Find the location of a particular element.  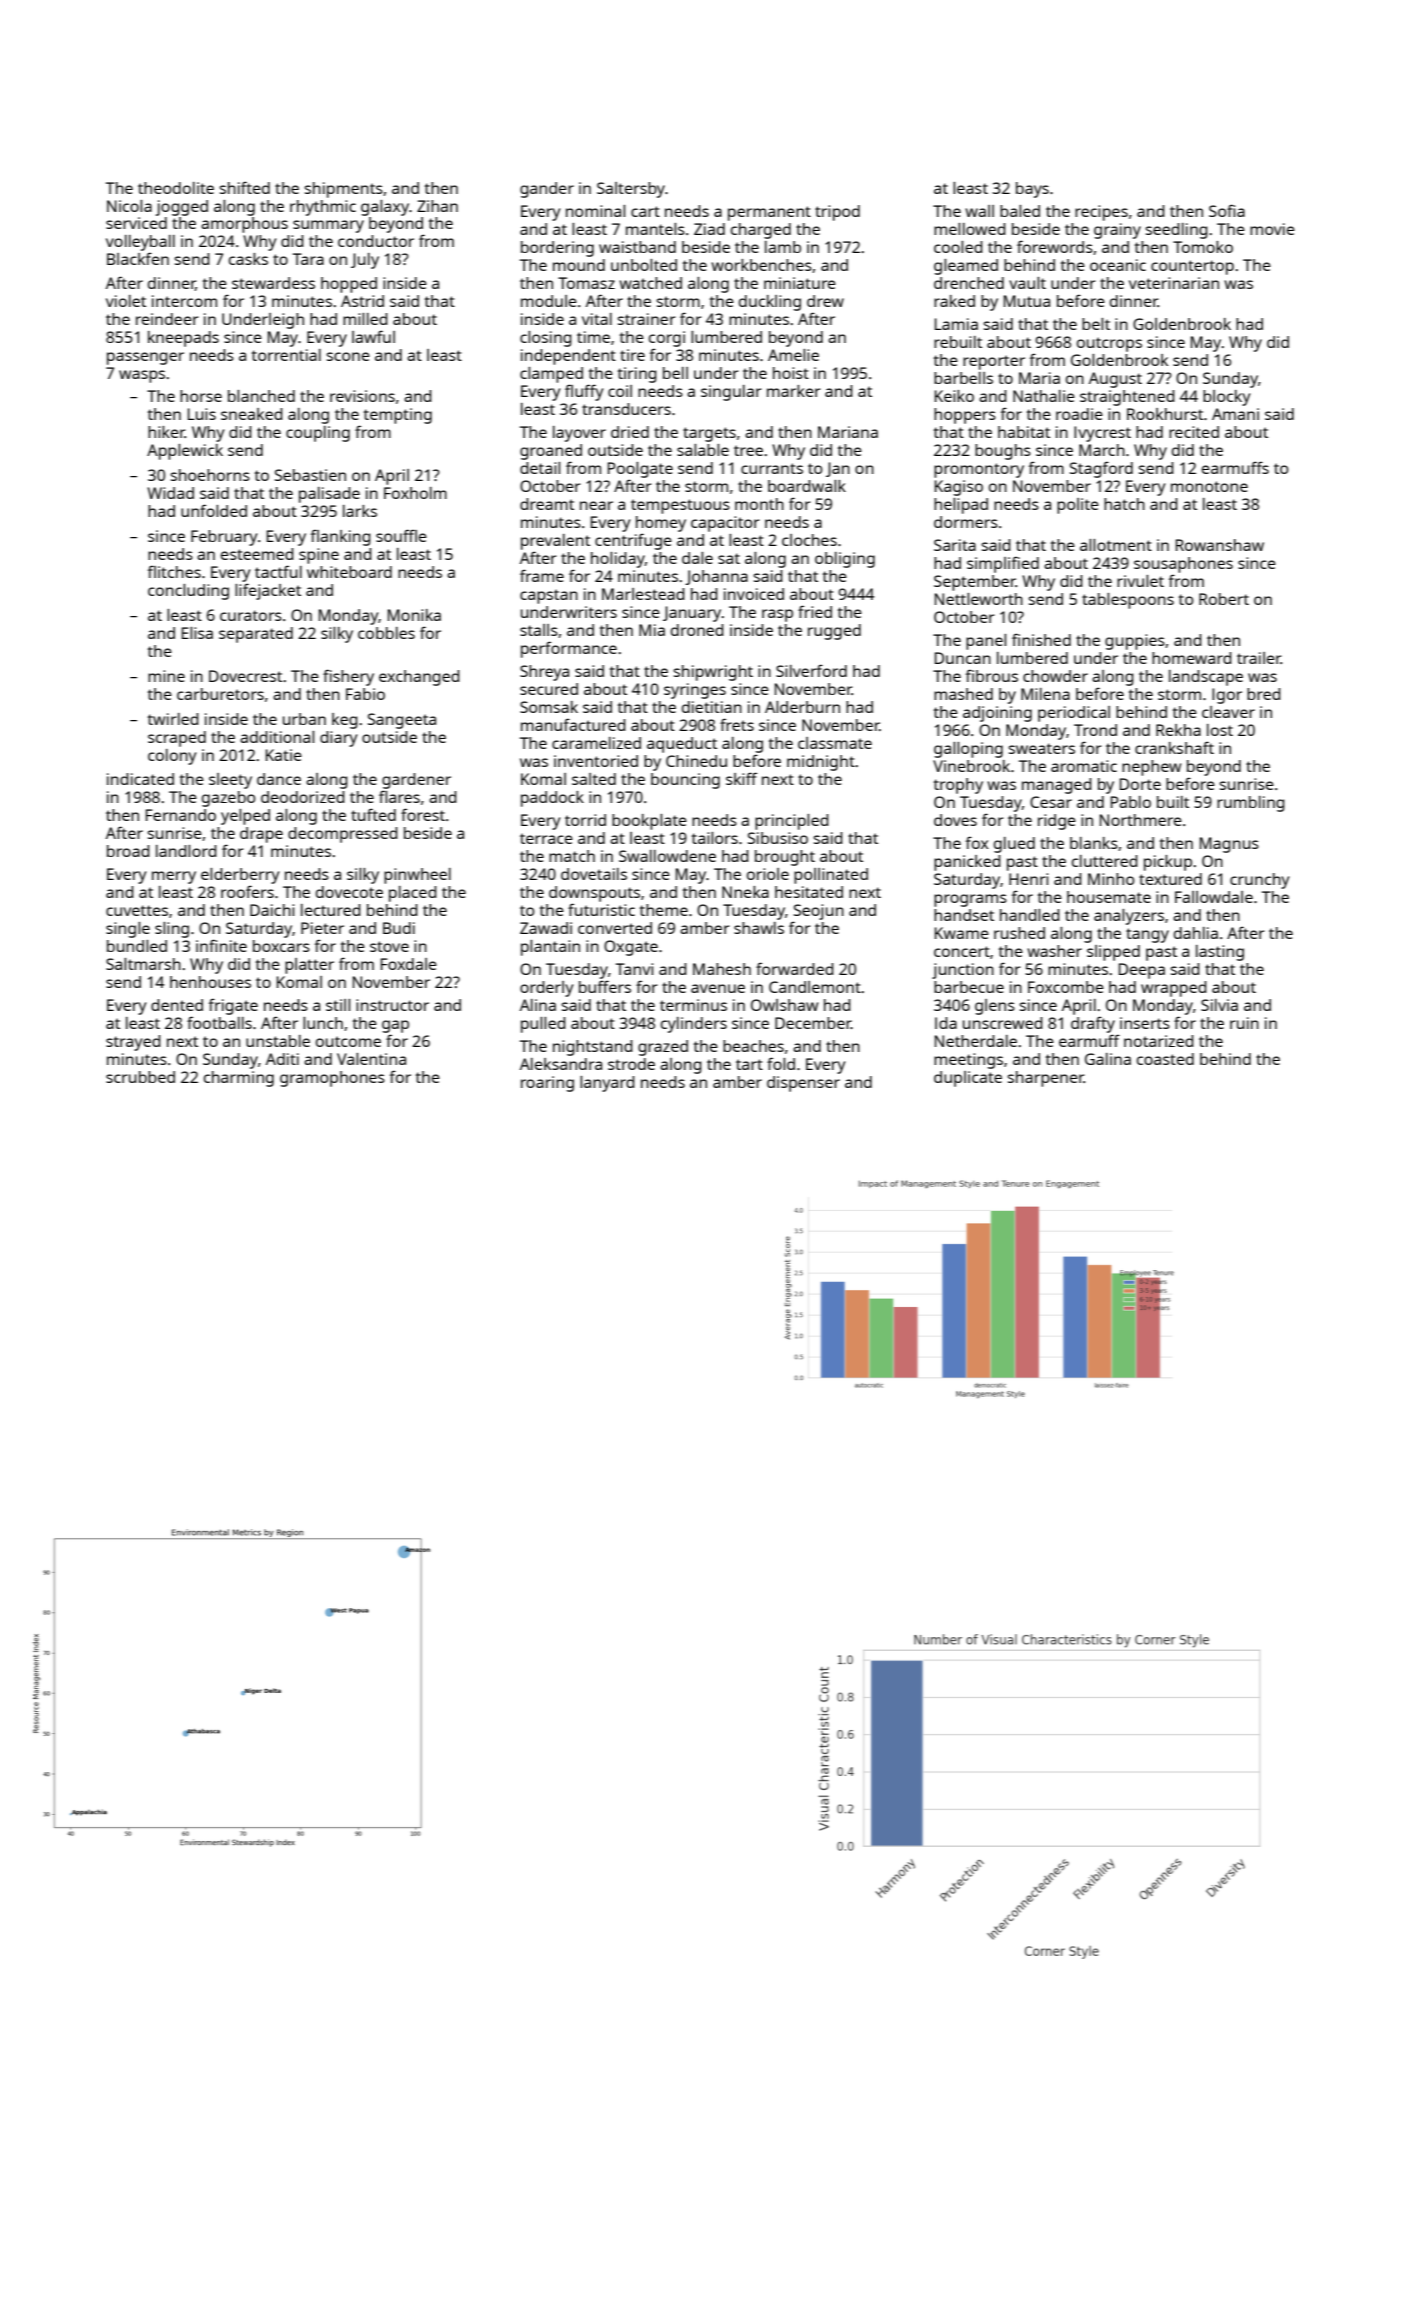

scrubbed is located at coordinates (140, 1077).
